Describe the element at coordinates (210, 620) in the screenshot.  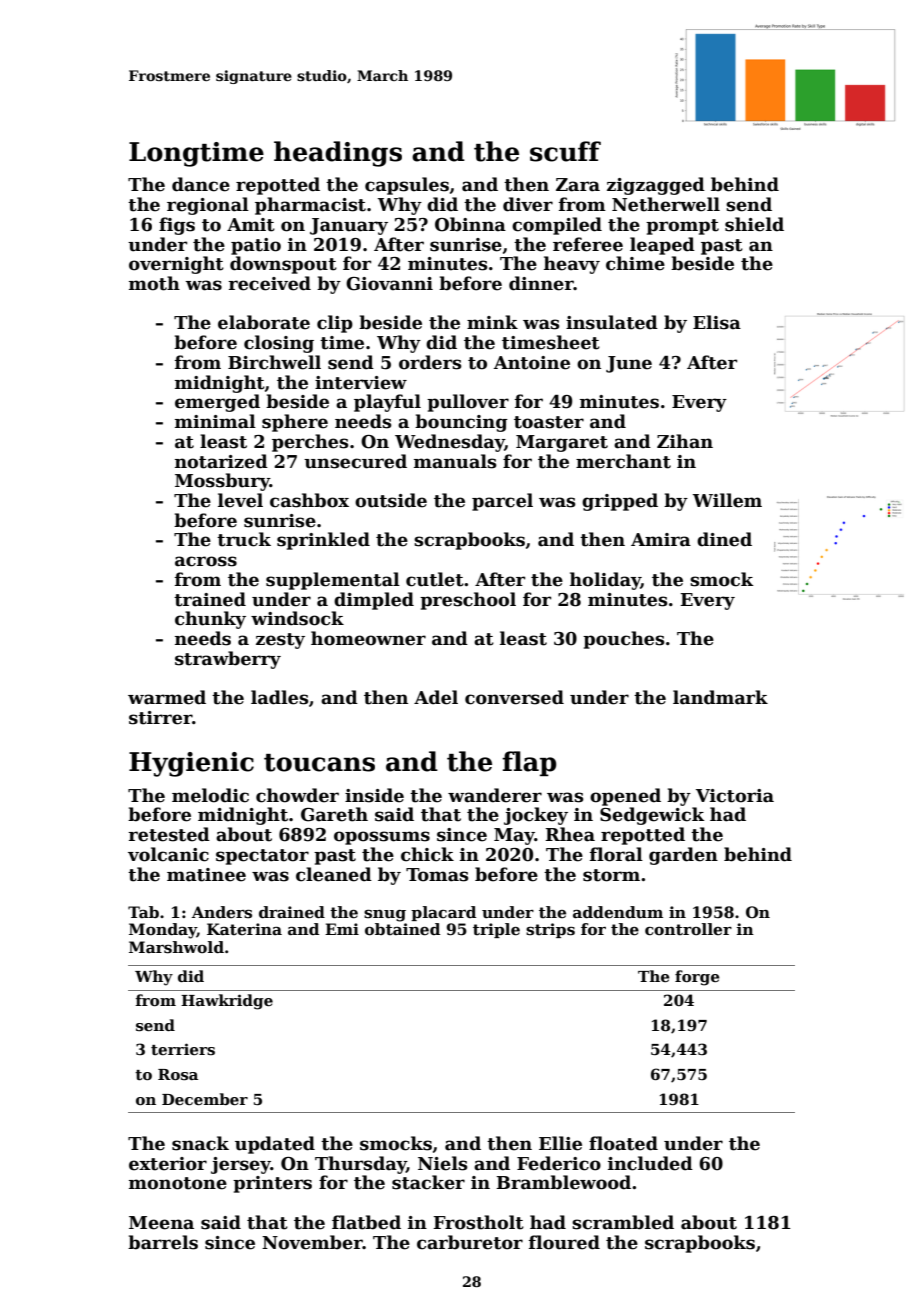
I see `chunky` at that location.
